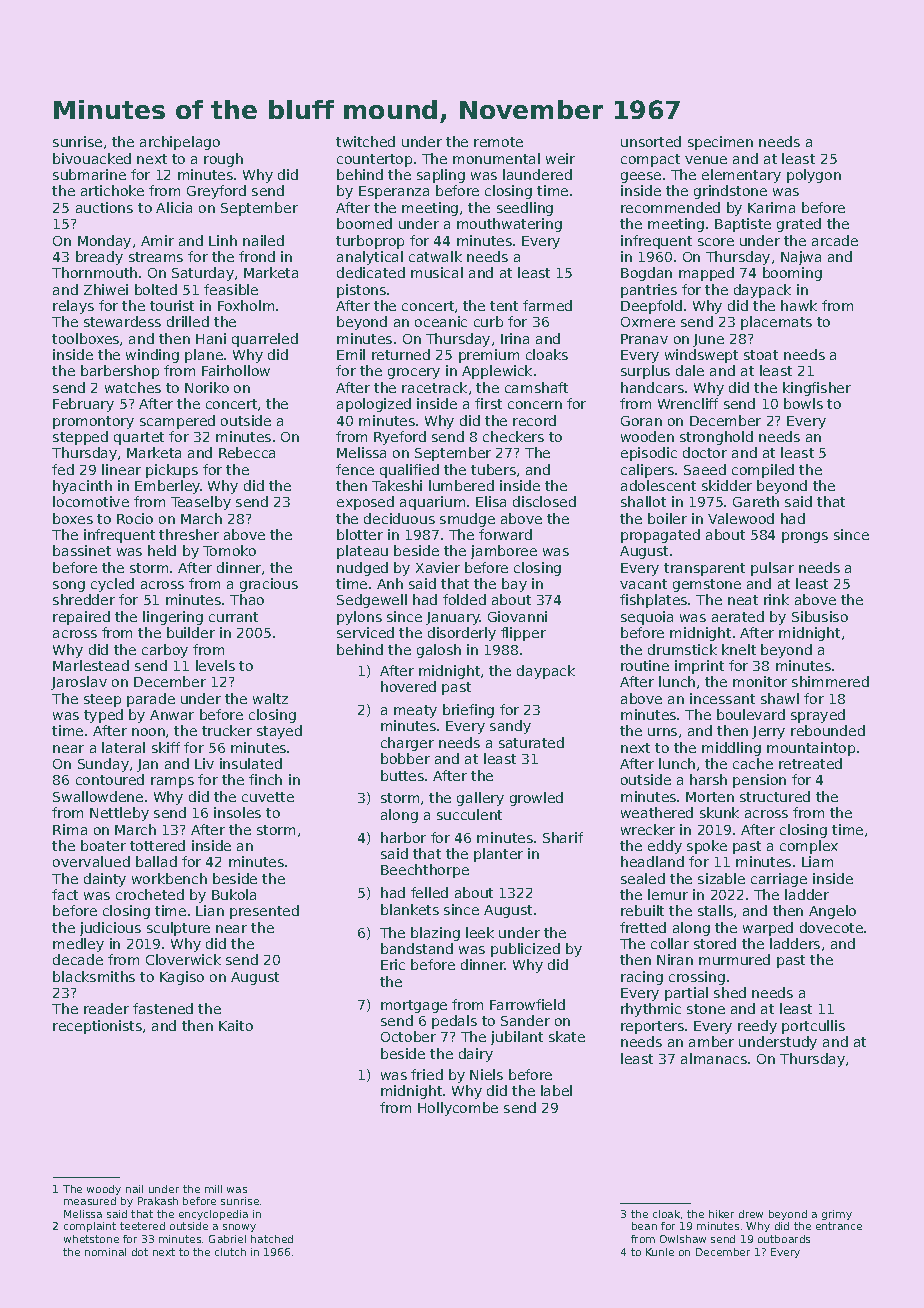  I want to click on Bukola, so click(234, 894).
